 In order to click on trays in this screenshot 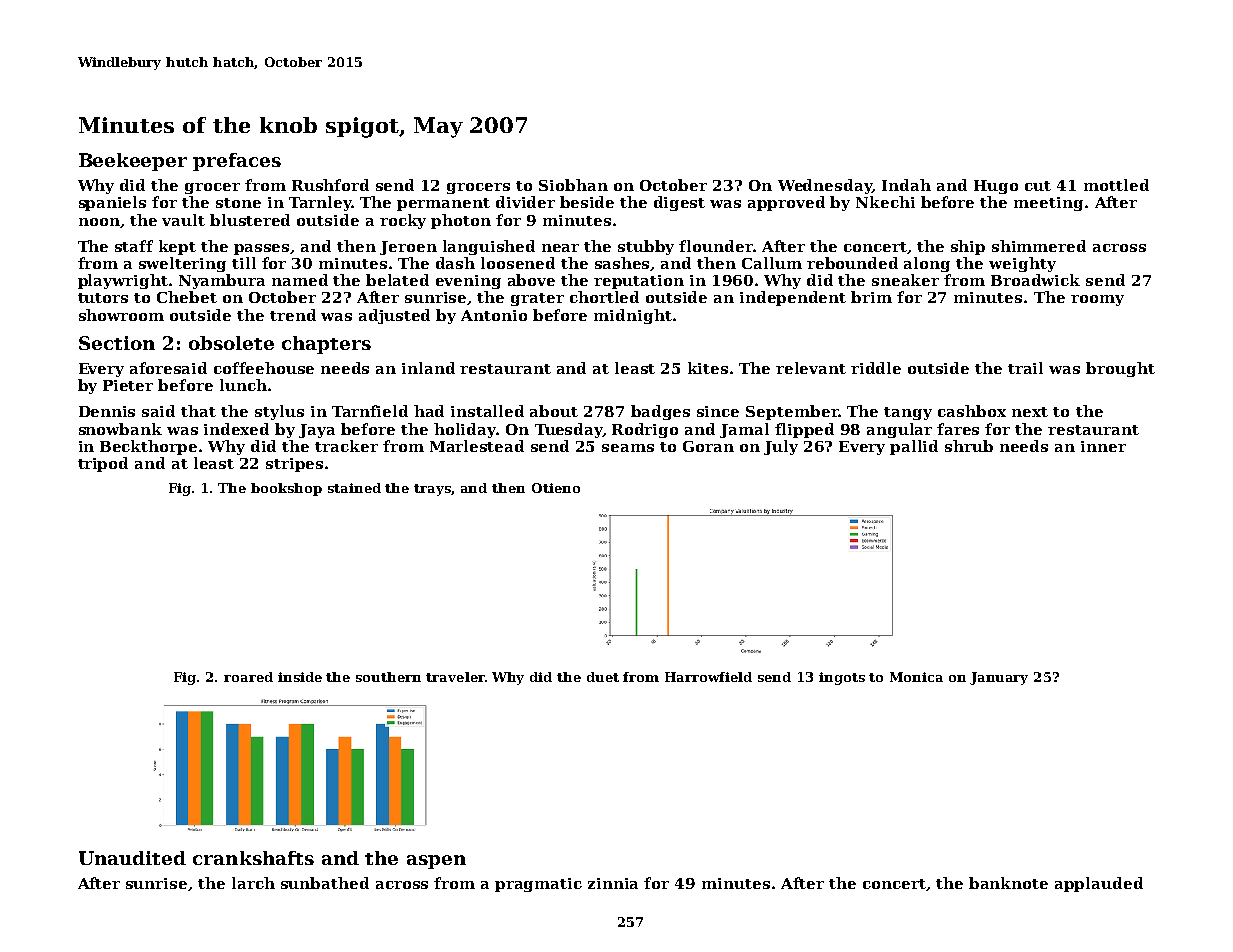, I will do `click(432, 490)`.
